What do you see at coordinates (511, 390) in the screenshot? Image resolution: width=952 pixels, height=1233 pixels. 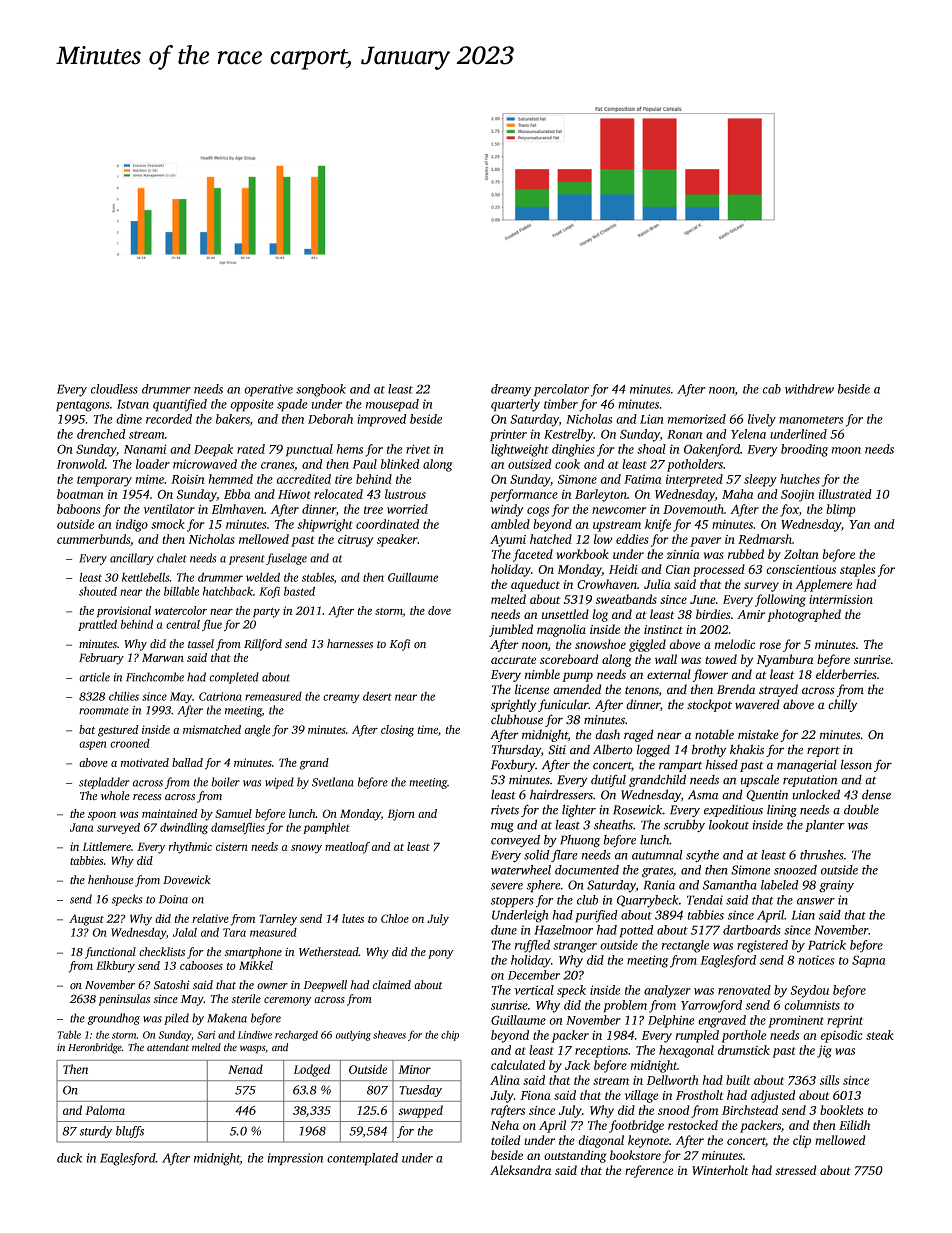 I see `dreamy` at bounding box center [511, 390].
